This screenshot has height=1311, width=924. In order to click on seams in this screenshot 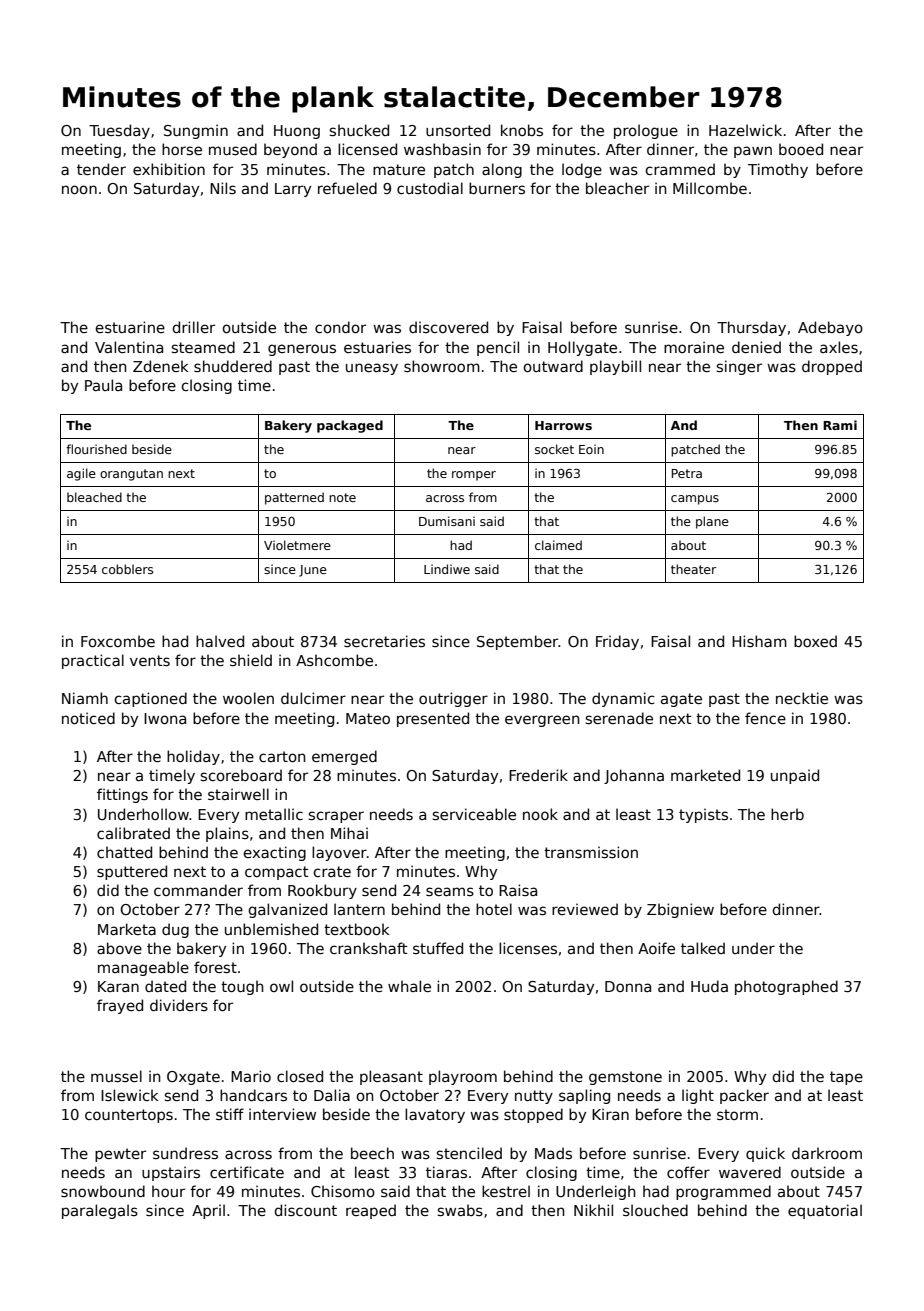, I will do `click(450, 891)`.
